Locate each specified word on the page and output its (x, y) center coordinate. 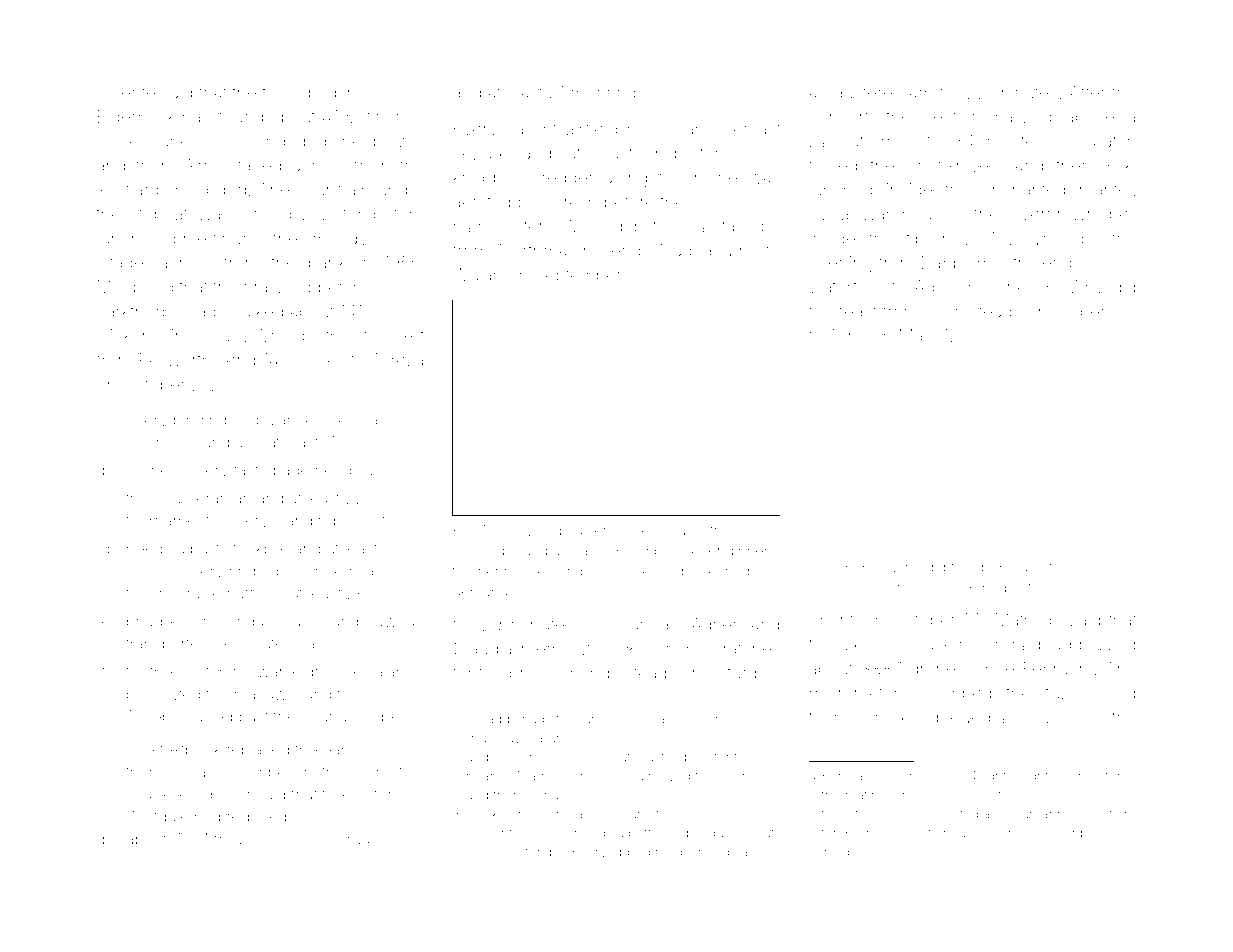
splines (152, 471)
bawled (1023, 116)
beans (1003, 587)
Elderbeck (136, 116)
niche (716, 177)
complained (589, 572)
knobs (738, 777)
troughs (241, 841)
